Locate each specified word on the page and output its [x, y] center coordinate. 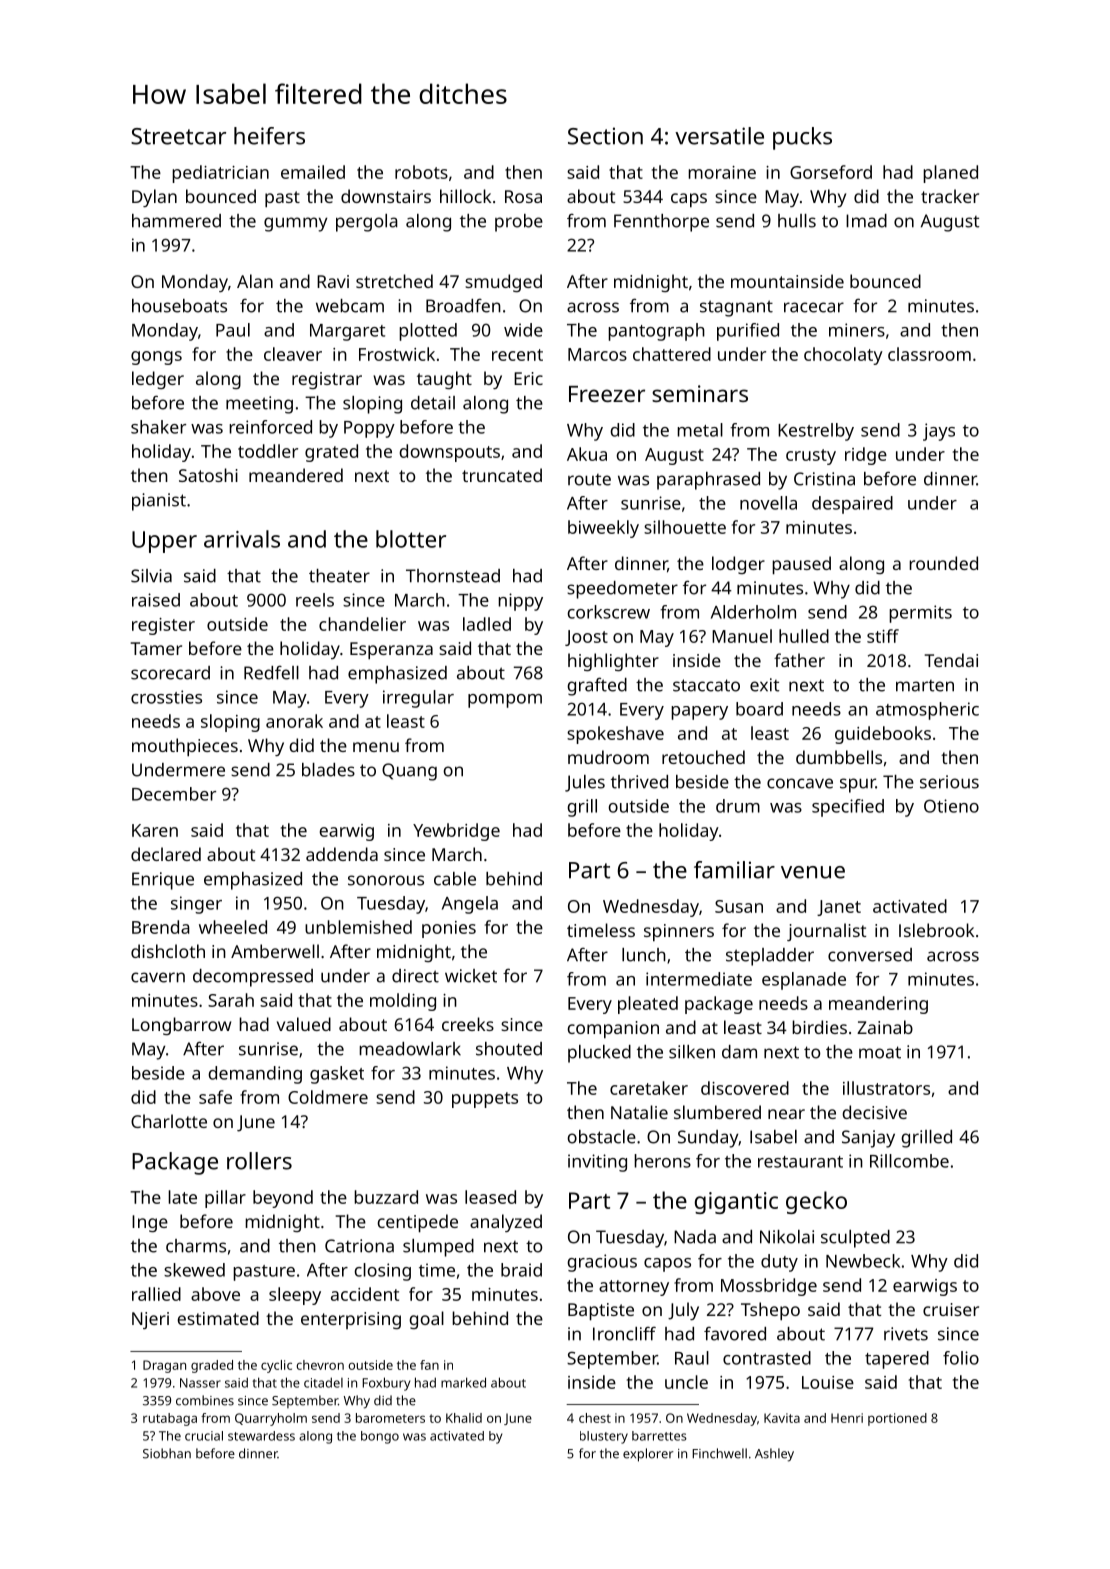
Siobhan [167, 1453]
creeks [468, 1024]
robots [421, 172]
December [174, 794]
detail [433, 403]
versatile [719, 136]
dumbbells [839, 757]
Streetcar [178, 136]
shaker [158, 427]
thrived [639, 782]
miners [857, 330]
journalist [826, 932]
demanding [255, 1075]
